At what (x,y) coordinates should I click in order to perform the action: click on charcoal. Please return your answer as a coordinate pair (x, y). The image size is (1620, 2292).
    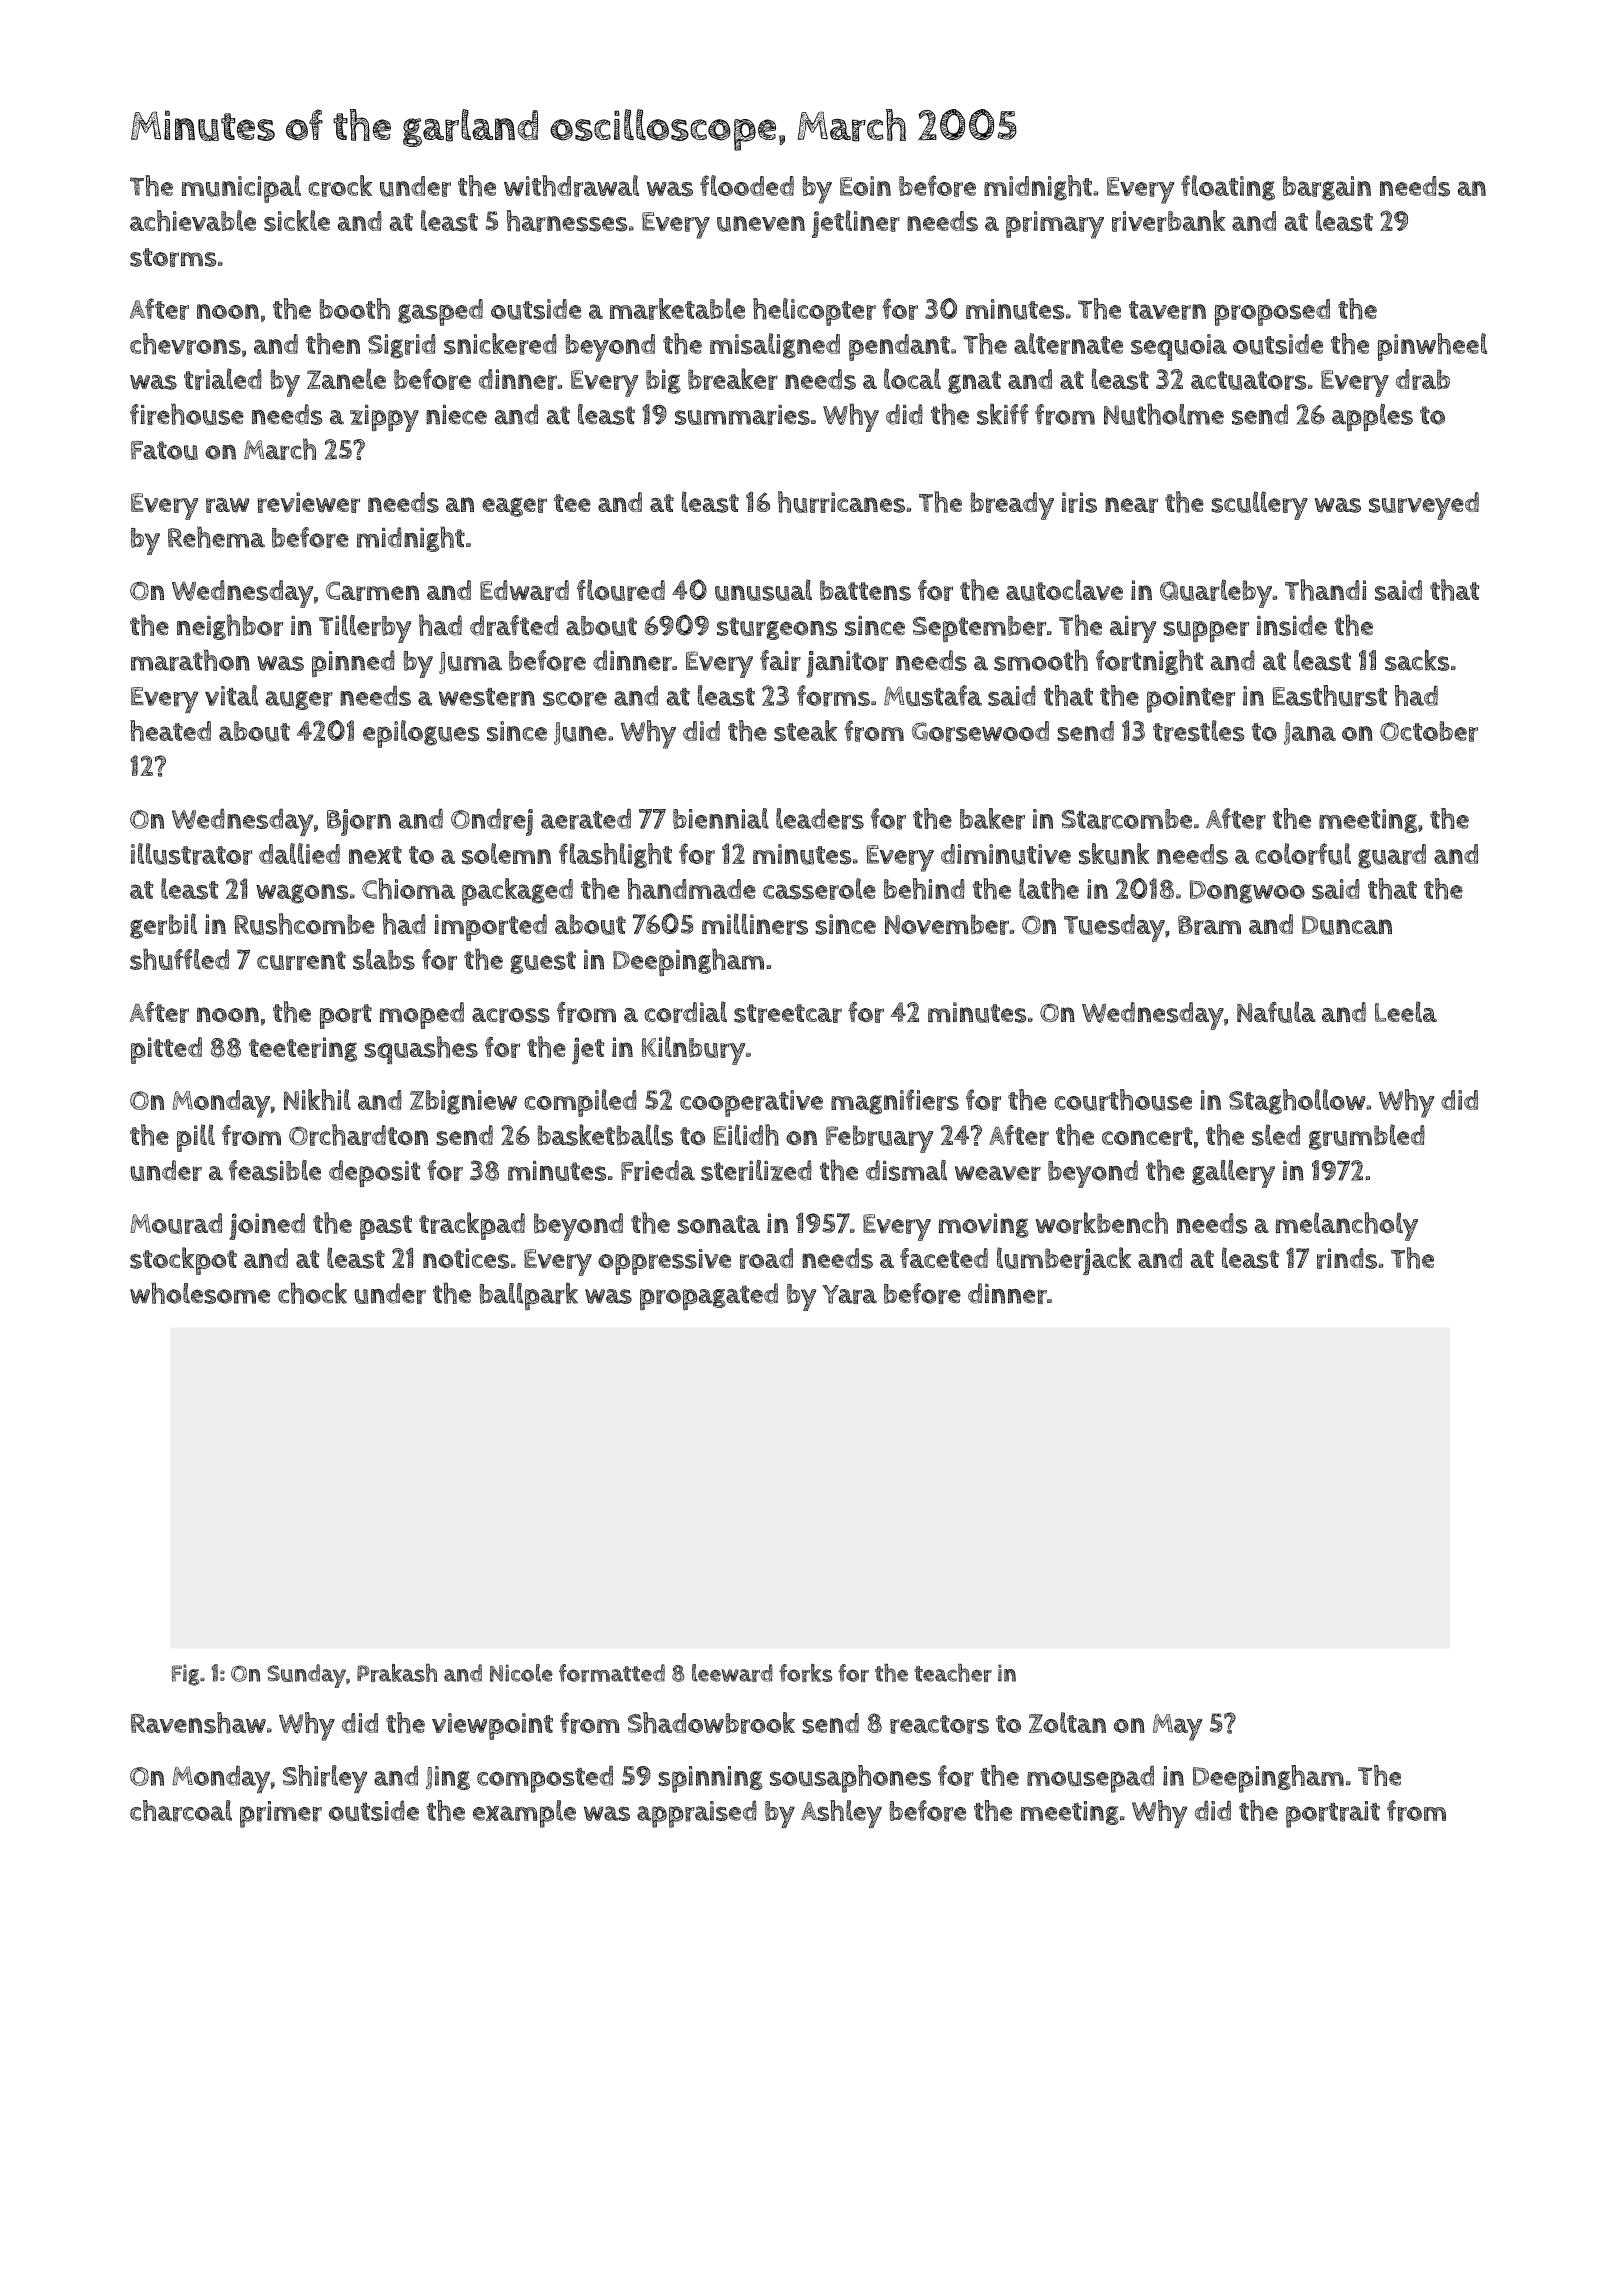
    Looking at the image, I should click on (181, 1811).
